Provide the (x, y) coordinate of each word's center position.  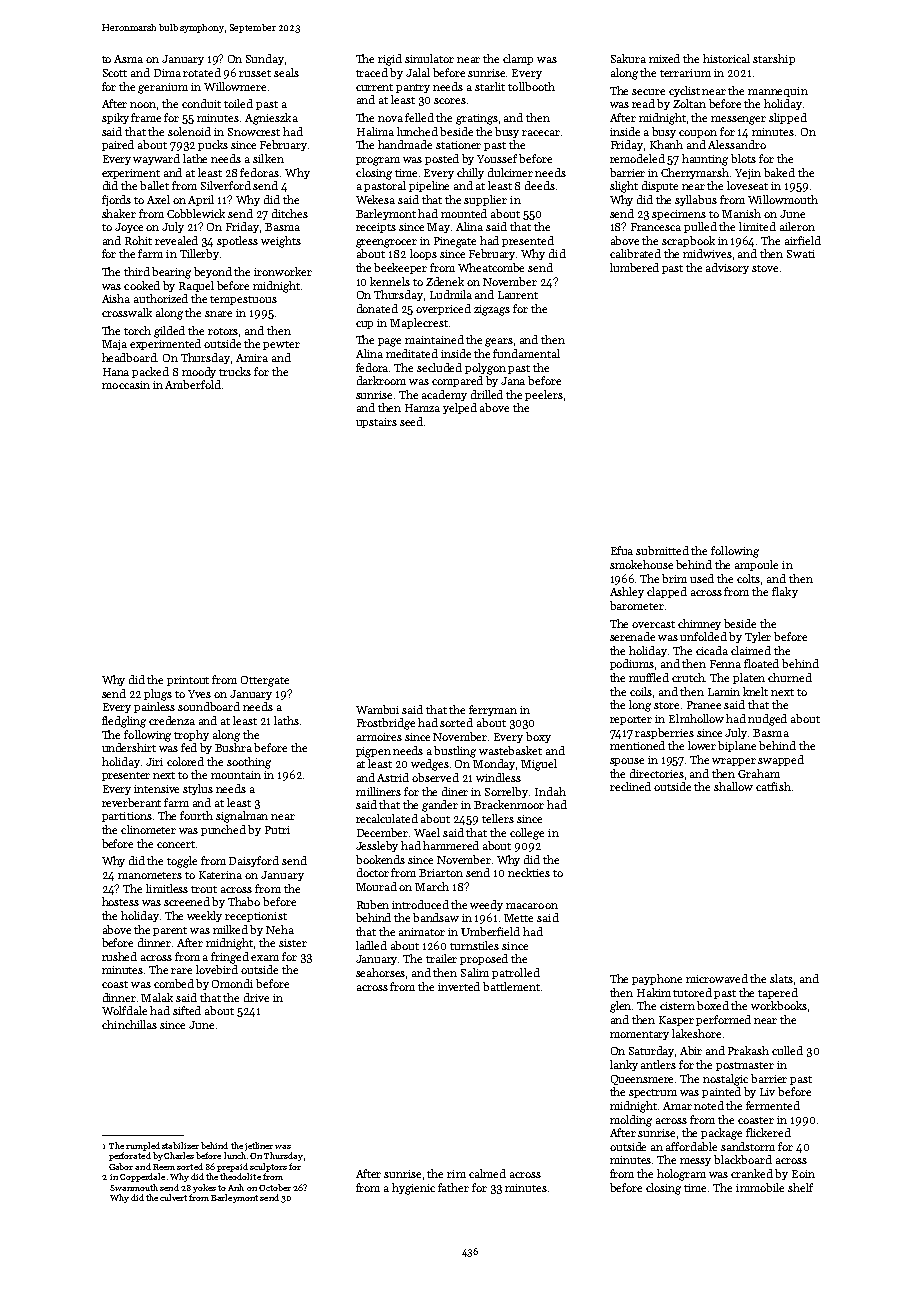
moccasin (126, 385)
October (275, 1187)
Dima (167, 73)
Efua (622, 550)
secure (648, 92)
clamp (518, 59)
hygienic (413, 1189)
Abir (691, 1050)
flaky (785, 592)
